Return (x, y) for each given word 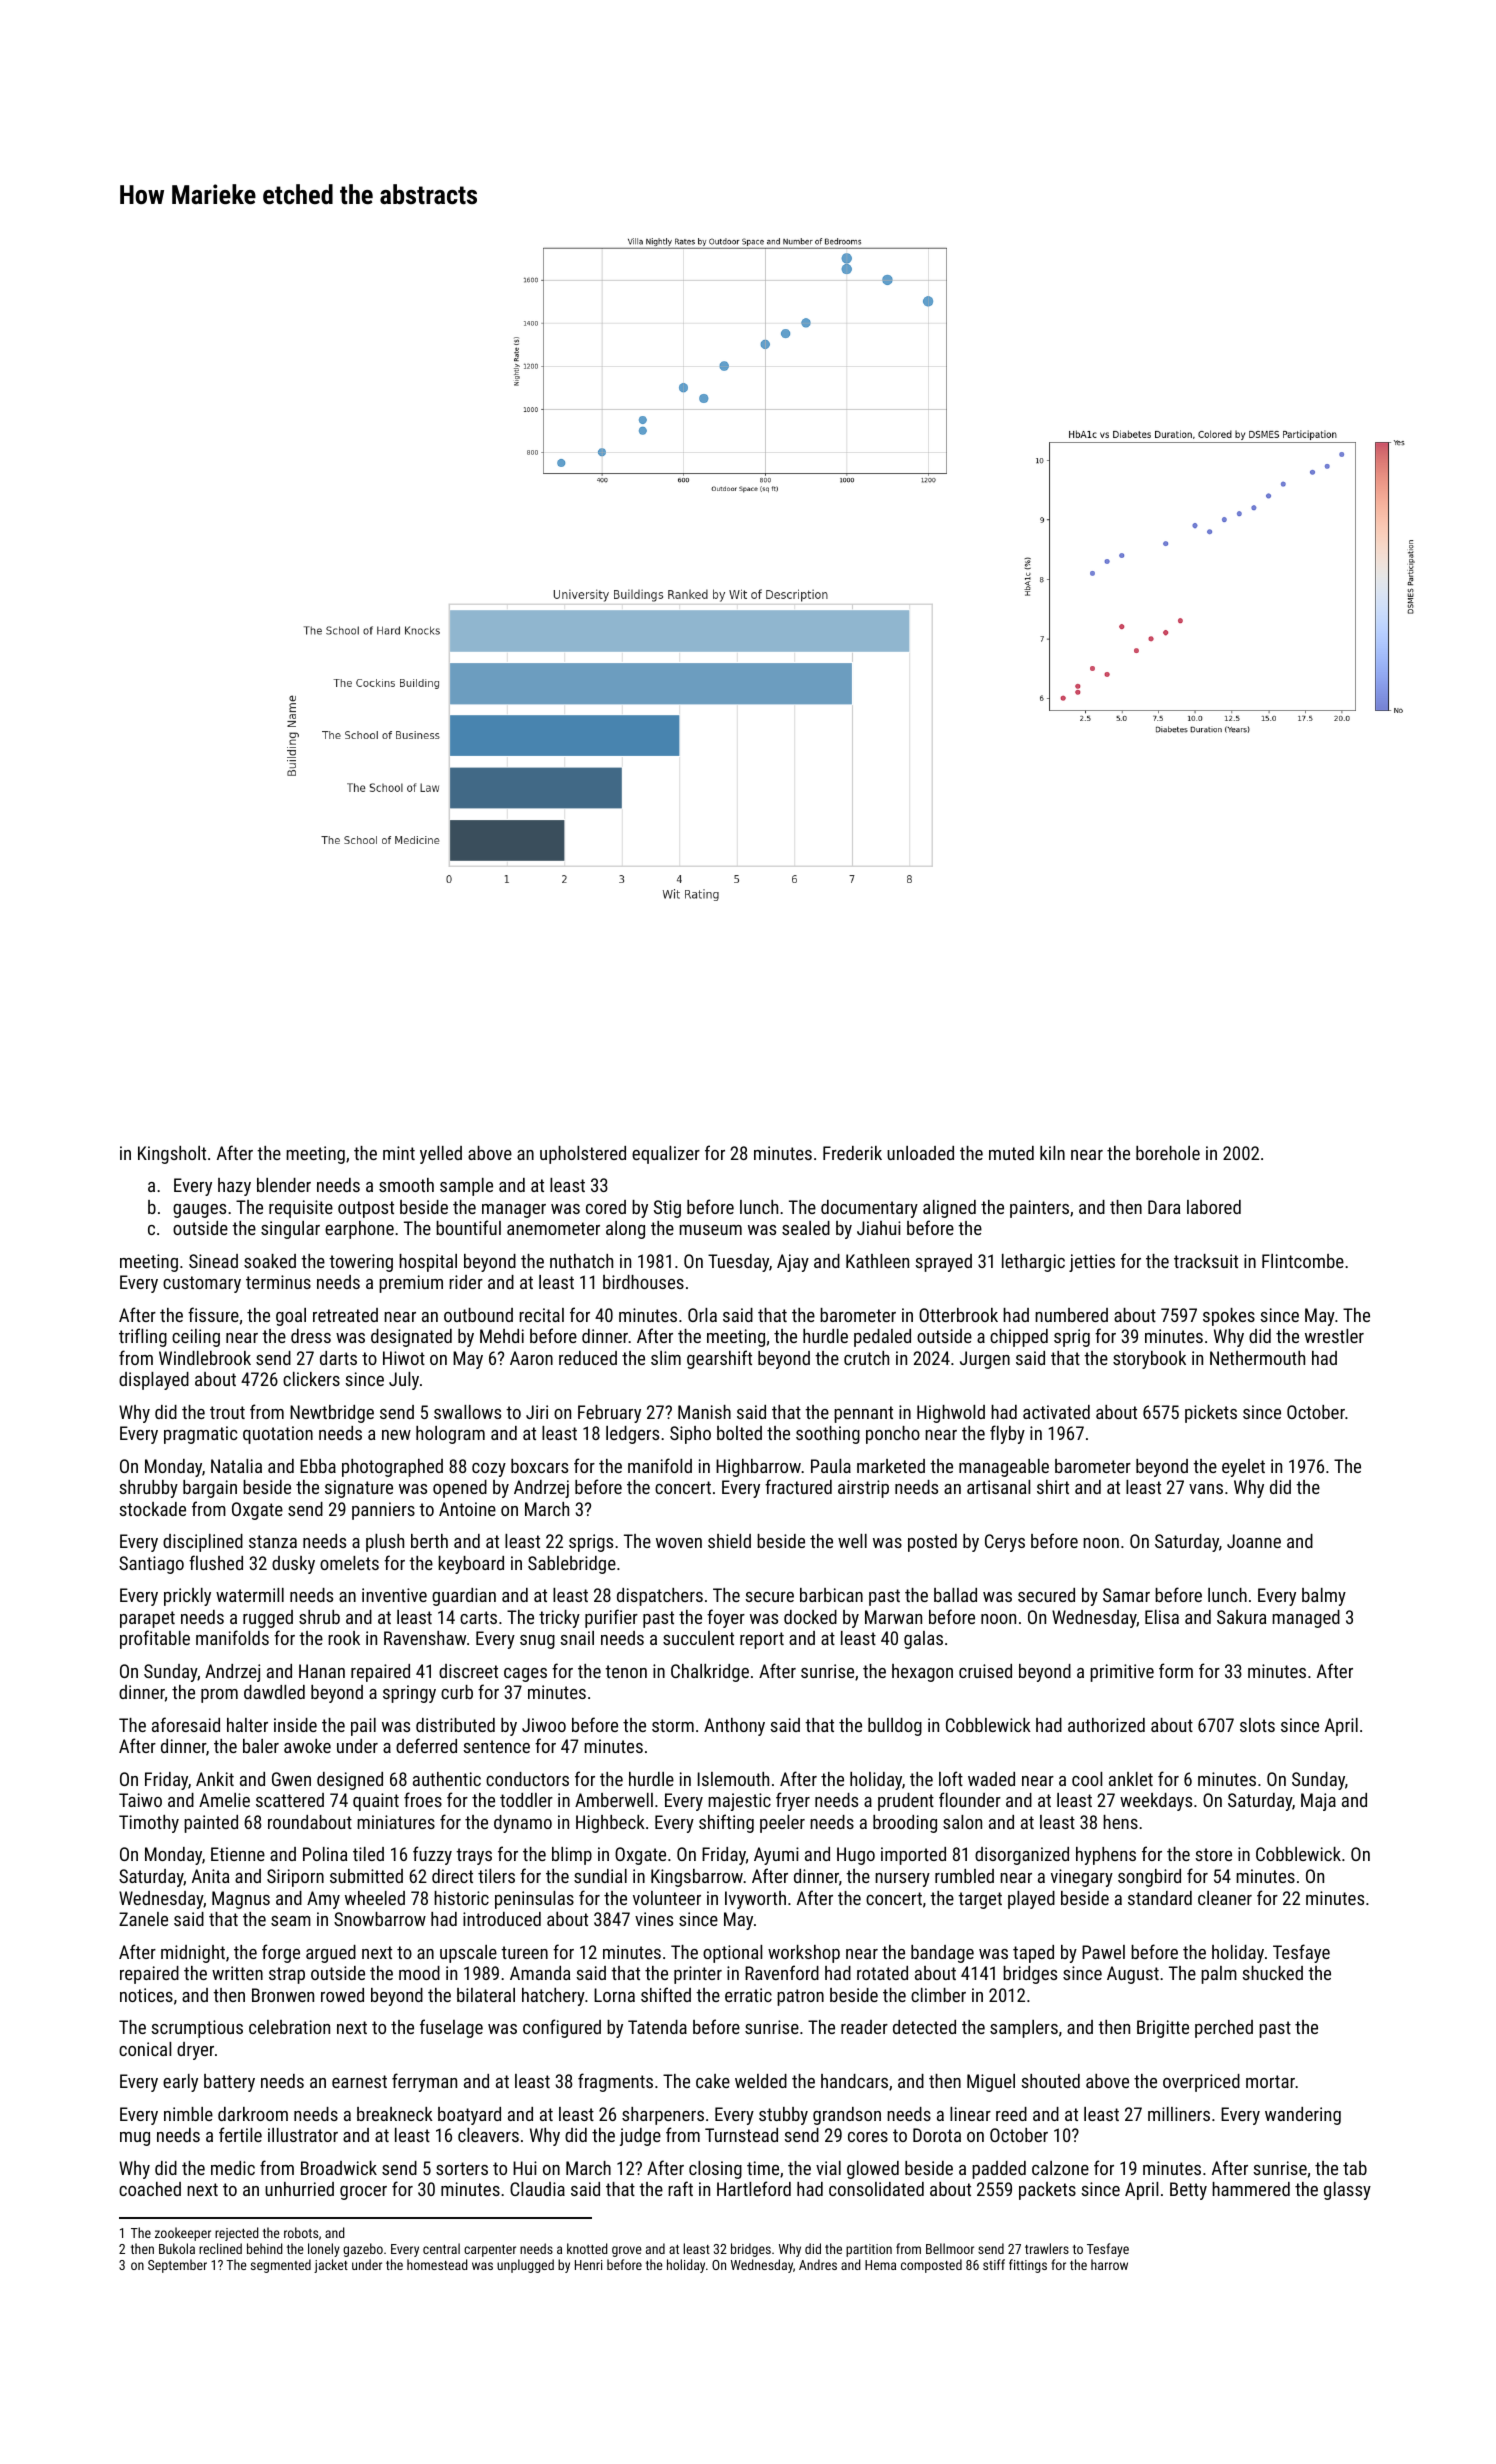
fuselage (451, 2028)
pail (363, 1727)
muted (1011, 1153)
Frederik (852, 1153)
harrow (1109, 2264)
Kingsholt (172, 1155)
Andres (818, 2264)
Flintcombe (1303, 1261)
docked (810, 1617)
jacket (331, 2266)
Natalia (236, 1466)
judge (640, 2137)
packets (1047, 2191)
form (1176, 1670)
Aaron (531, 1358)
